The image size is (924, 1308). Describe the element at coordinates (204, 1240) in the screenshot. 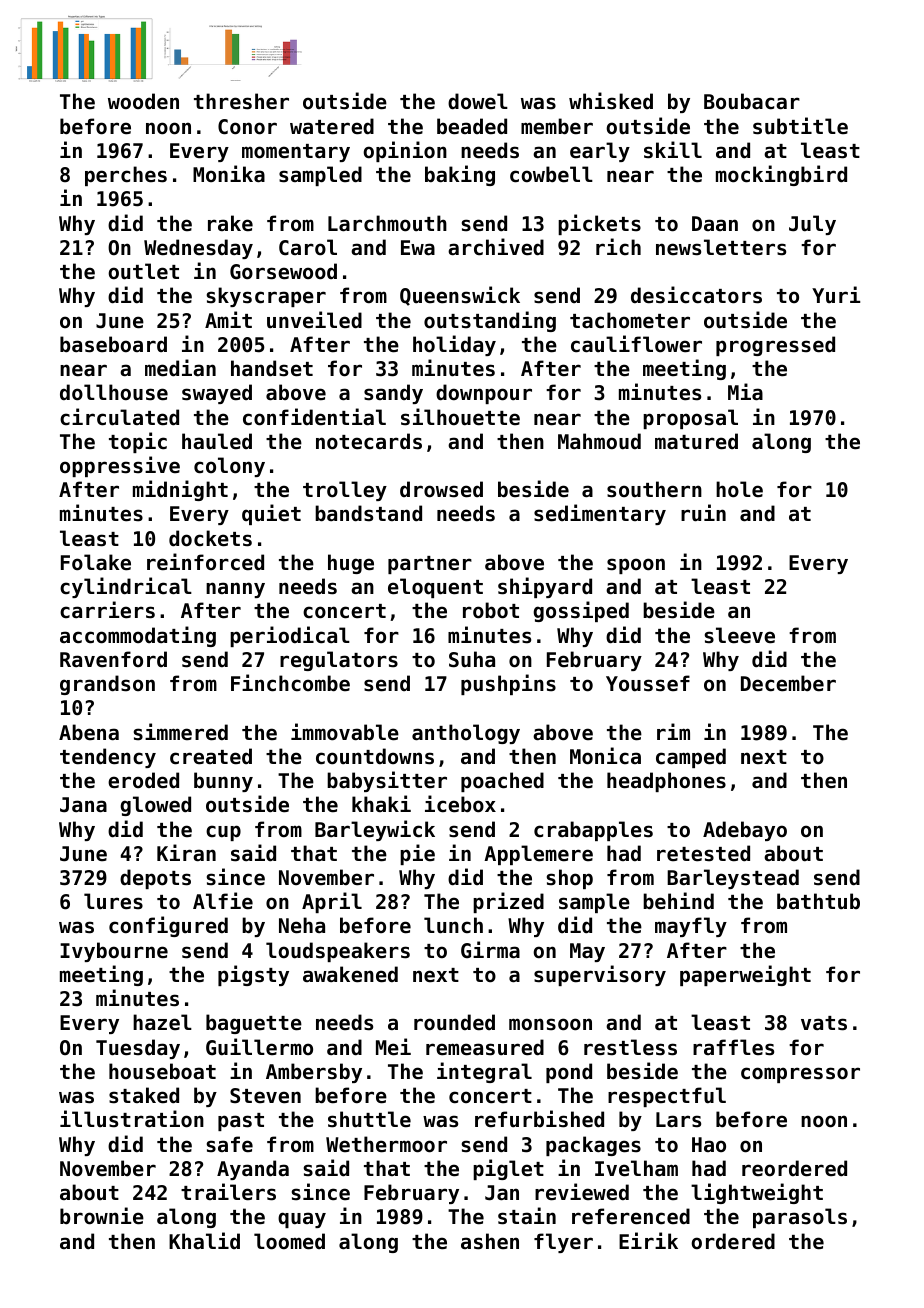

I see `Khalid` at that location.
